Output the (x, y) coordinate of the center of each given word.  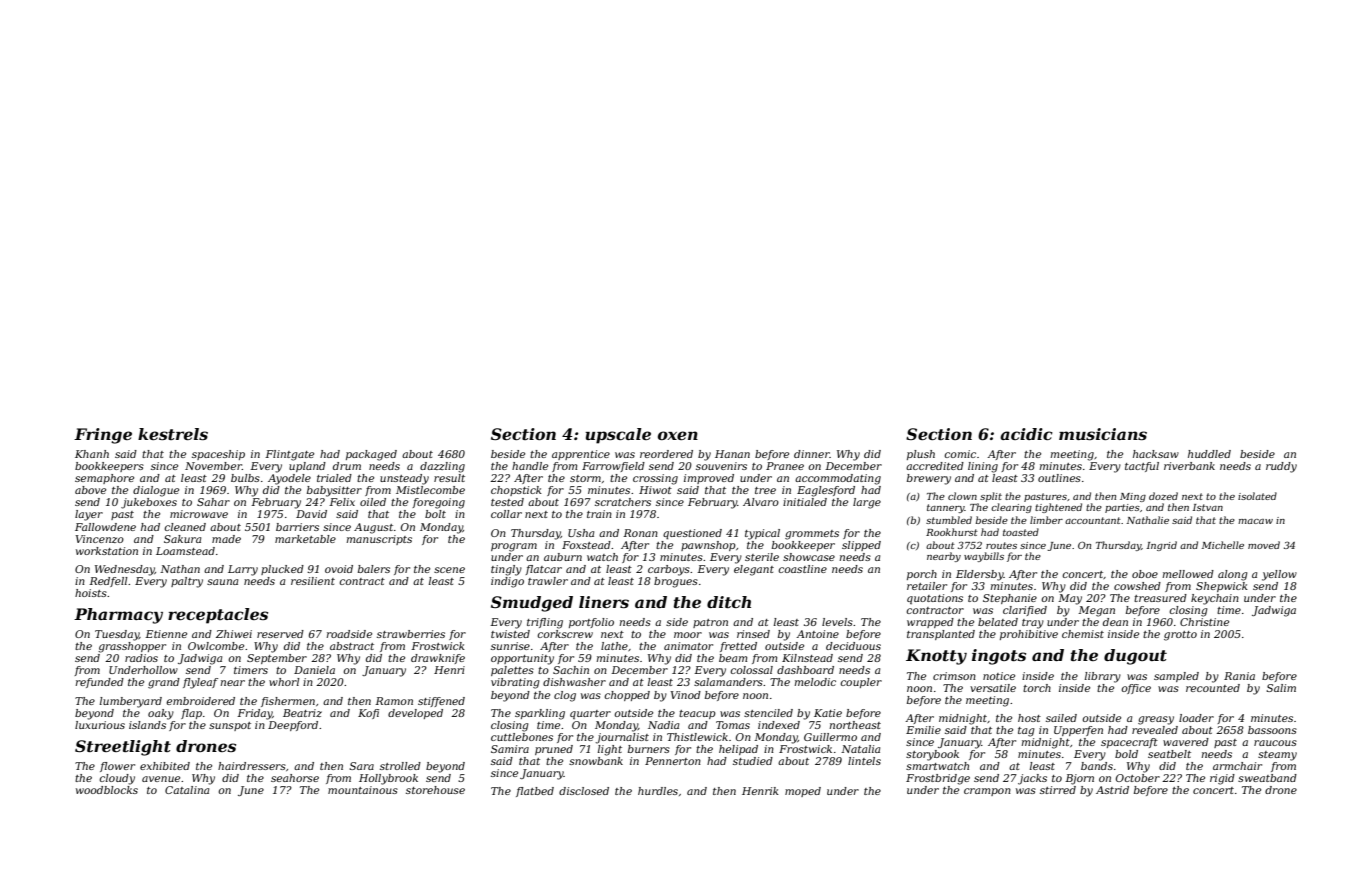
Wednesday (125, 570)
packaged (371, 455)
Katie (828, 713)
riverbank (1189, 466)
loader (1196, 718)
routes (1001, 545)
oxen (678, 435)
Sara (361, 766)
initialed (805, 502)
